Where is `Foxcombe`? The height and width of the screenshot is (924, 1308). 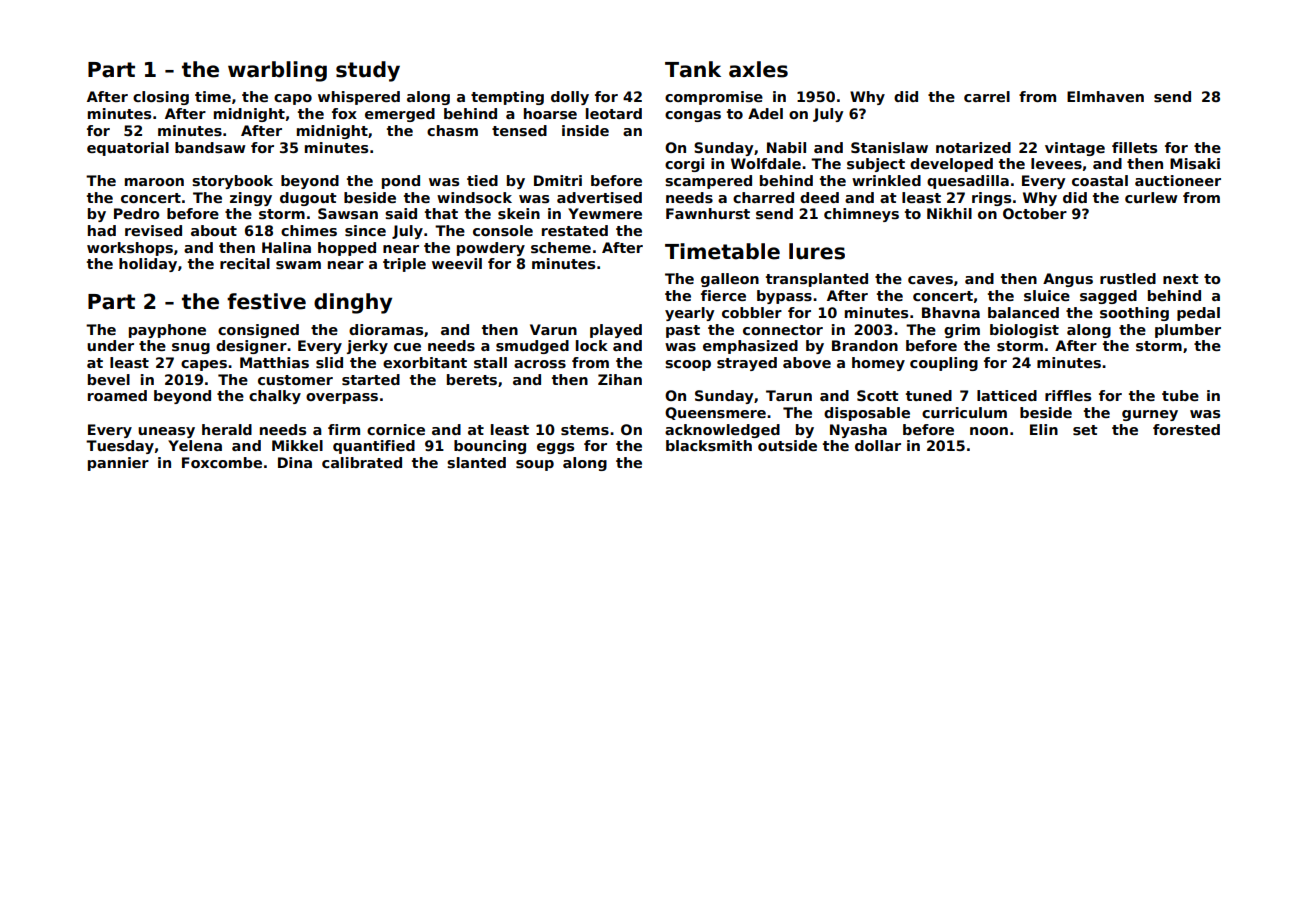 Foxcombe is located at coordinates (222, 462).
